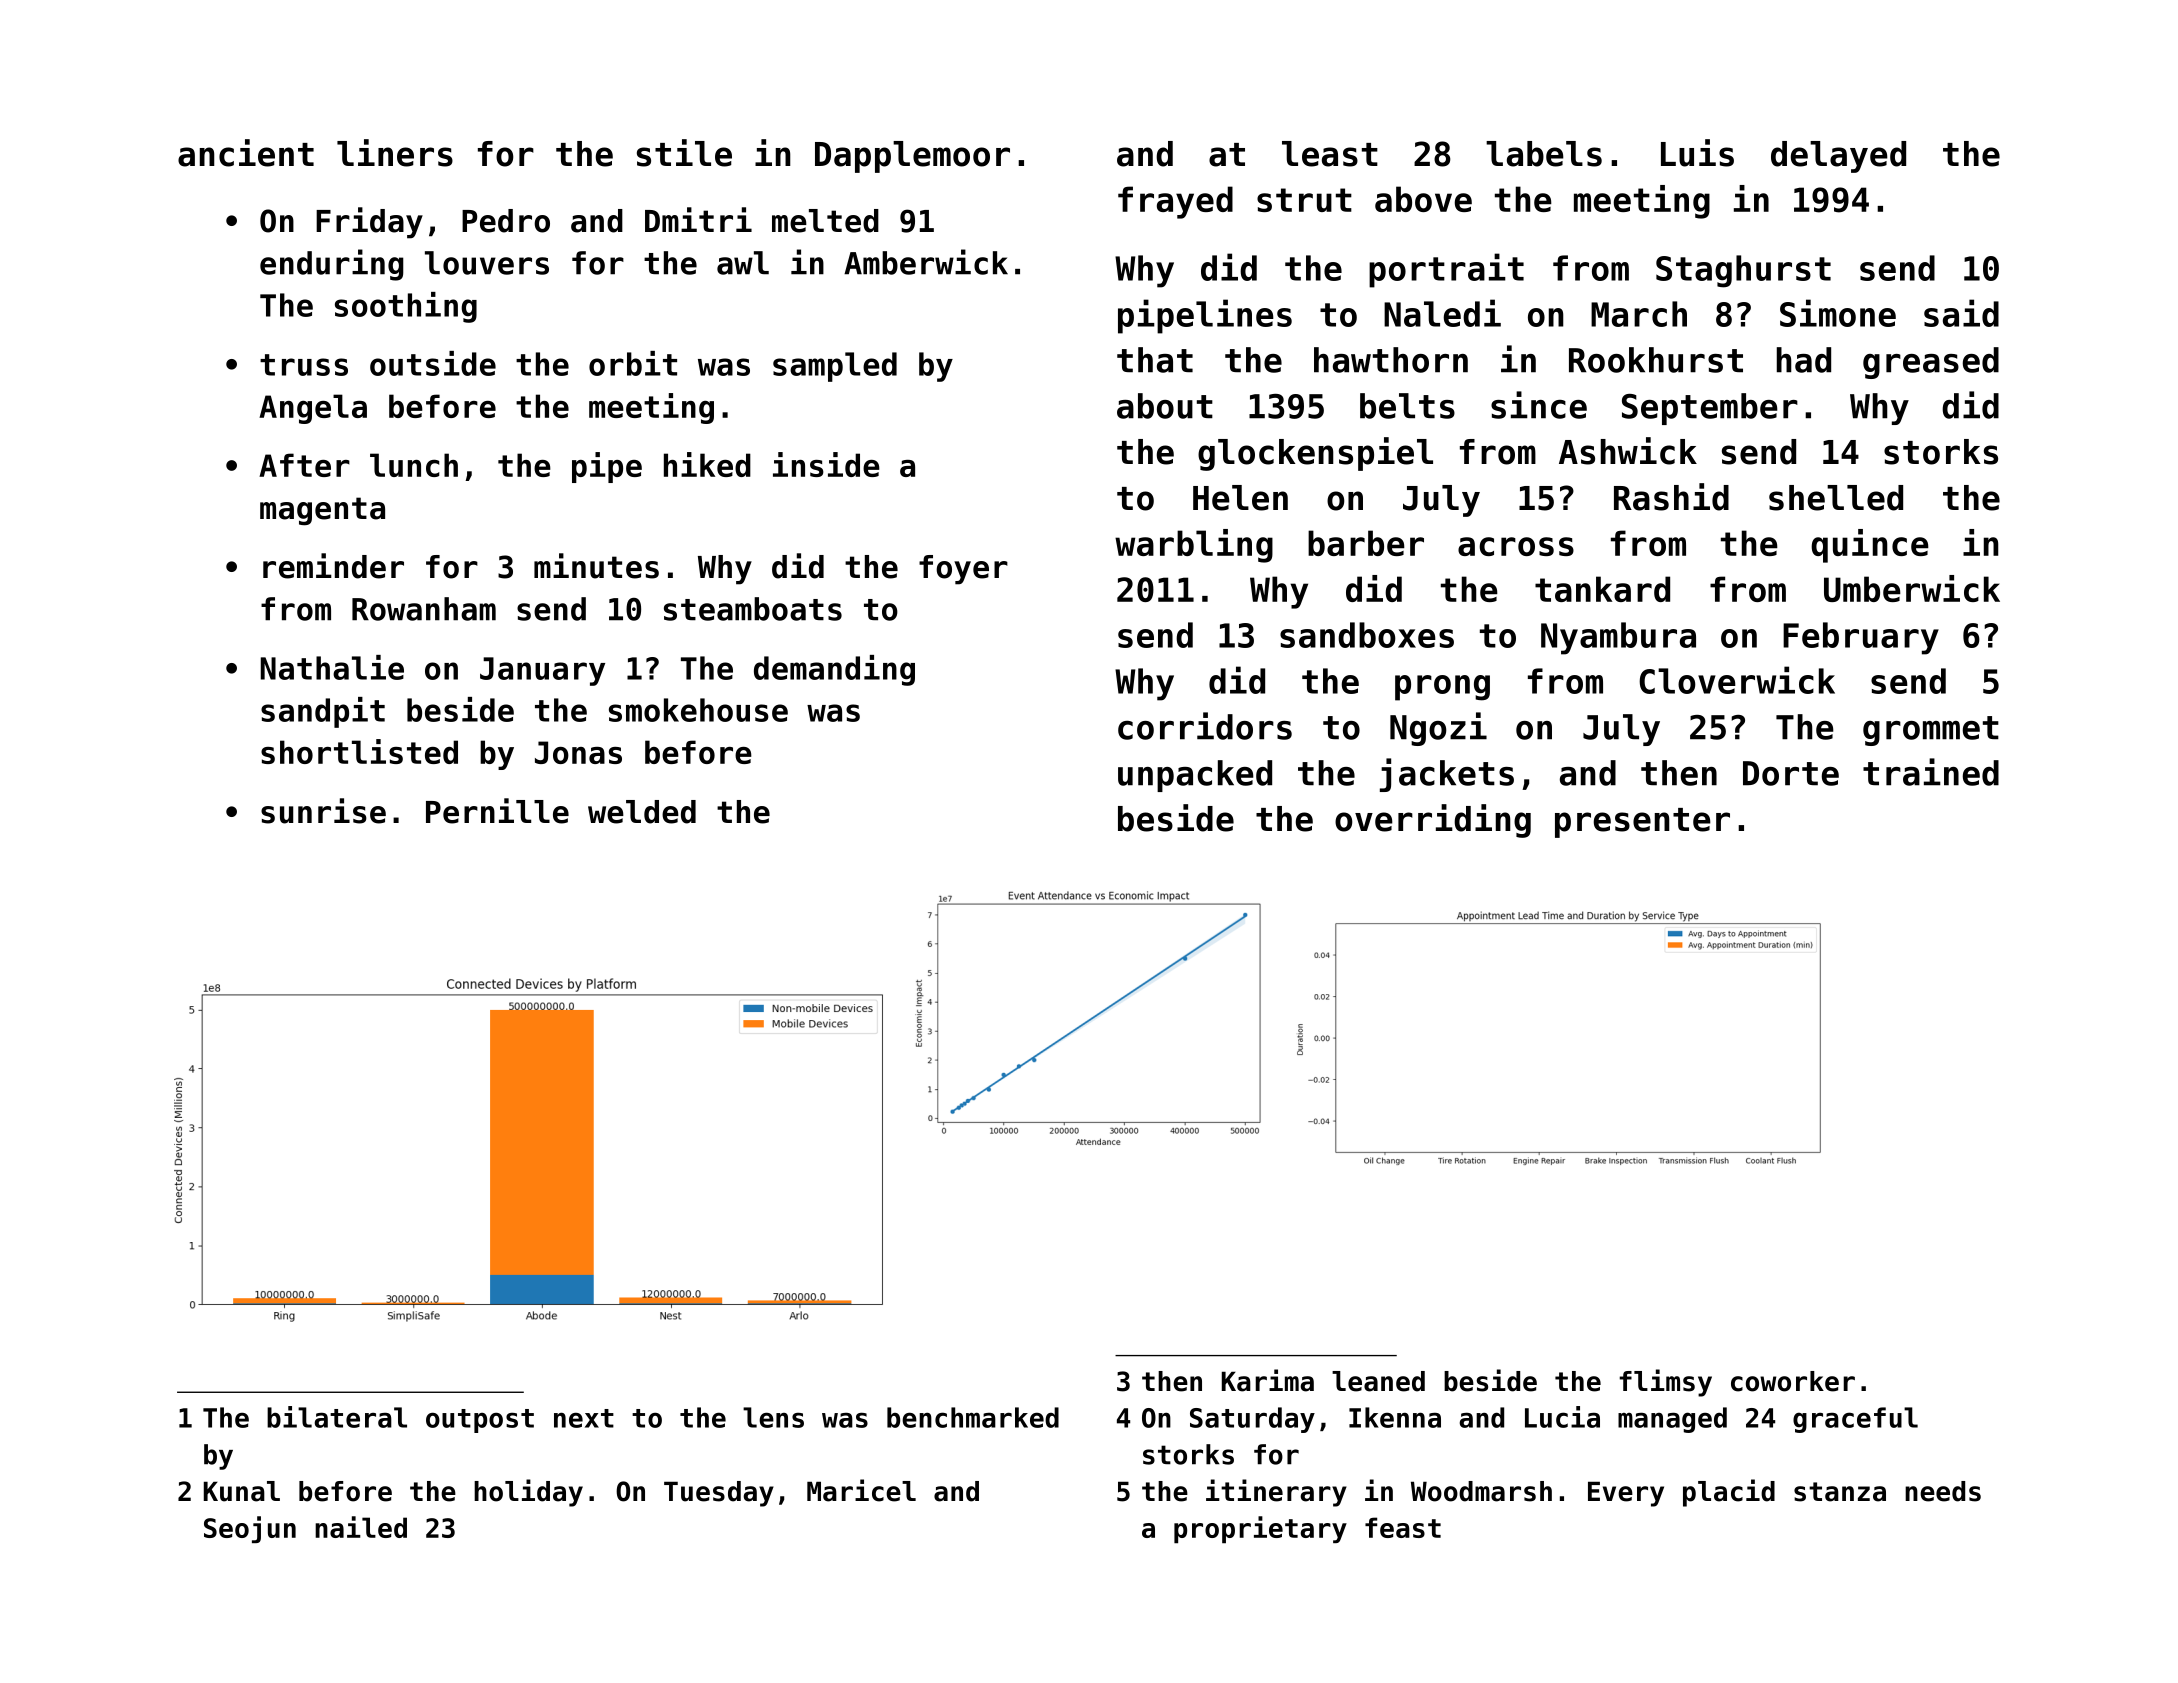  Describe the element at coordinates (497, 811) in the screenshot. I see `Pernille` at that location.
